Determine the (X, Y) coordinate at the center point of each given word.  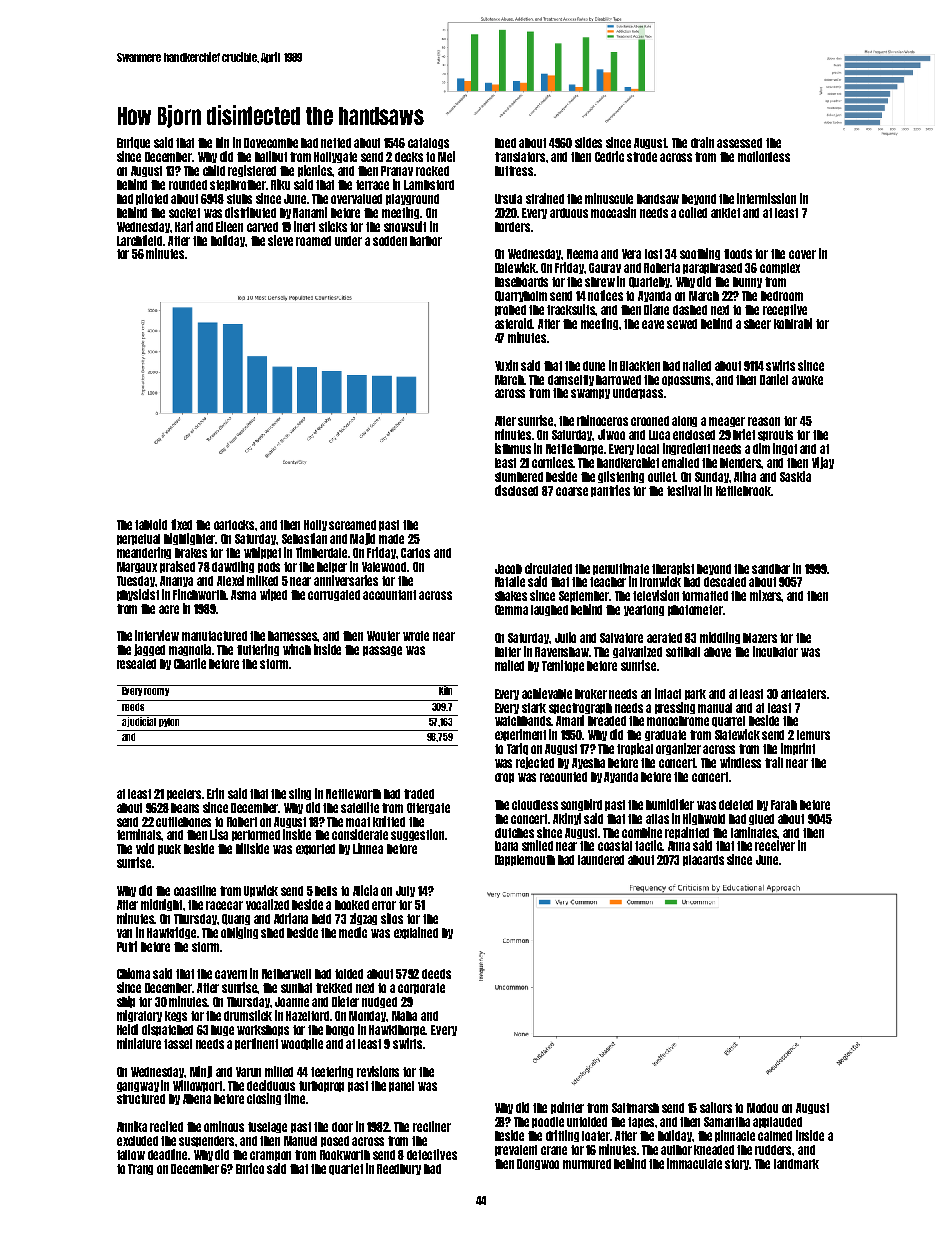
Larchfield (140, 240)
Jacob (508, 569)
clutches (514, 833)
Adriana (291, 918)
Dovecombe (271, 143)
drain (702, 142)
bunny (747, 282)
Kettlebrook (743, 491)
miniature (139, 1043)
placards (703, 860)
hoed (505, 143)
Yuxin (506, 365)
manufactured (214, 636)
